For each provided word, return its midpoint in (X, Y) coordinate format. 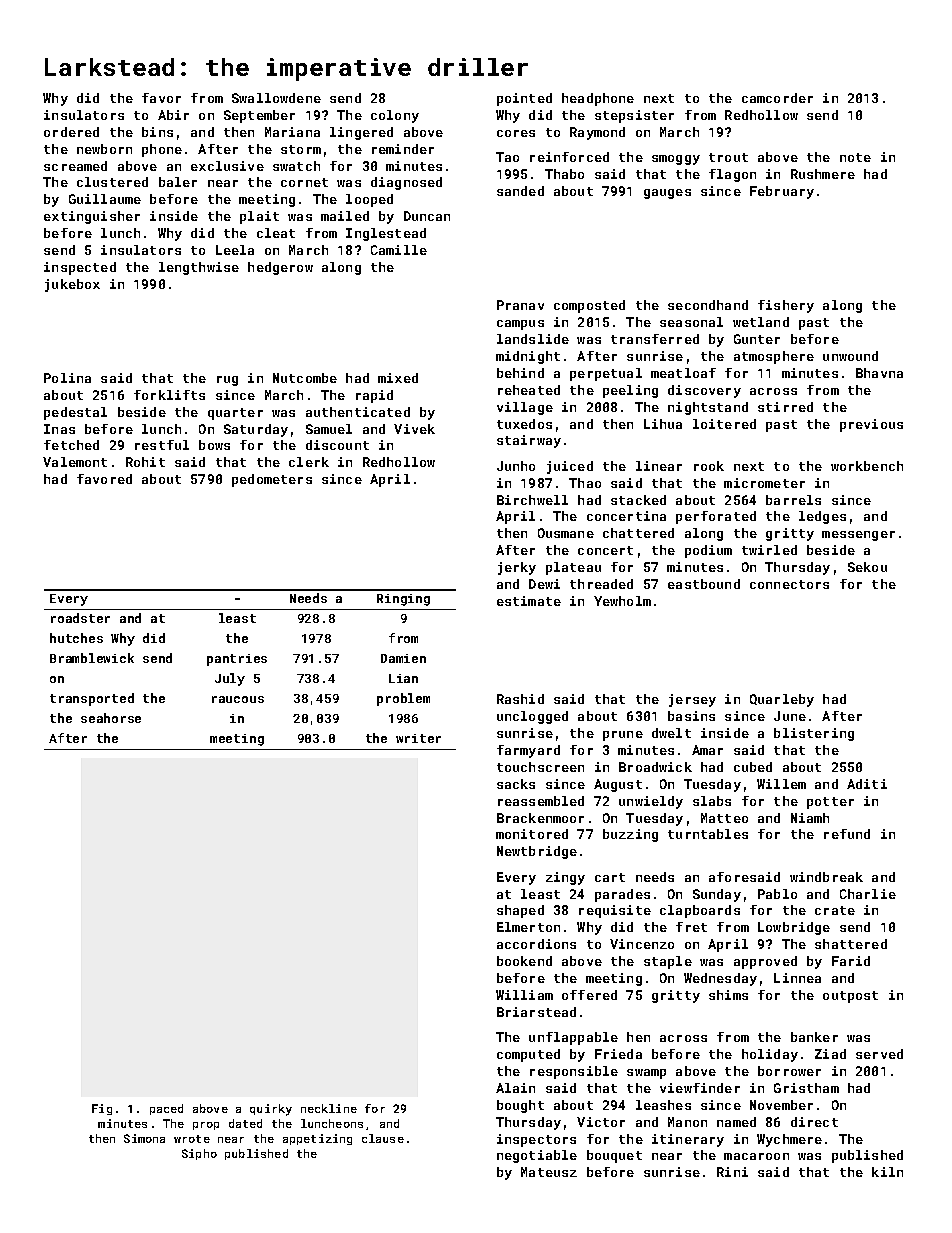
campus (520, 325)
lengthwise (199, 268)
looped (369, 200)
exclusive (227, 166)
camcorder (777, 98)
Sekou (867, 567)
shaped (520, 911)
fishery (786, 306)
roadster (80, 618)
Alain (515, 1088)
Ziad (830, 1054)
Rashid (520, 699)
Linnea (797, 978)
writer (418, 738)
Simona (144, 1138)
